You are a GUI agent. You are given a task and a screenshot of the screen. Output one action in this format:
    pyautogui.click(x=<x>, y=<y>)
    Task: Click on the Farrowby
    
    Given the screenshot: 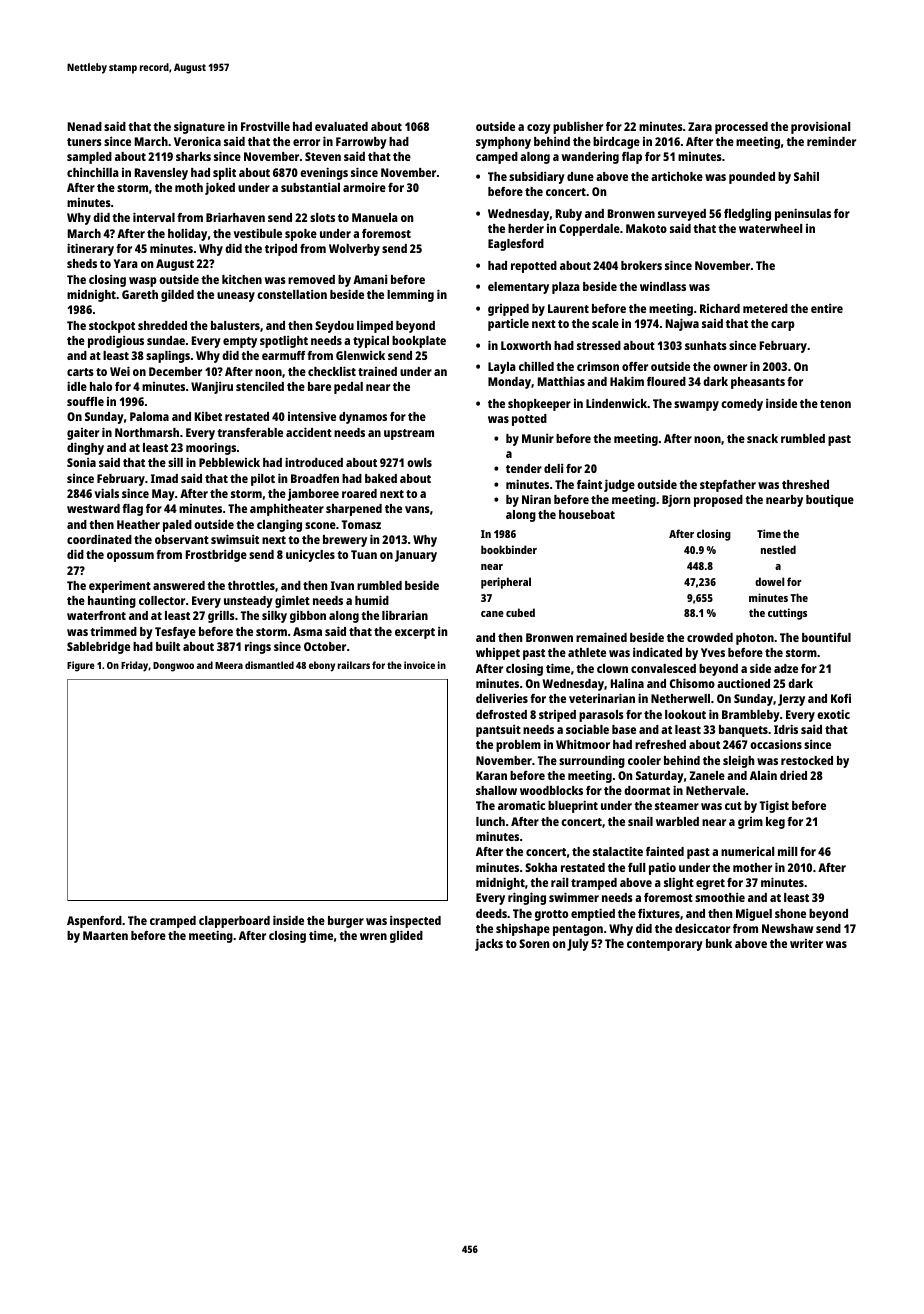 What is the action you would take?
    pyautogui.click(x=361, y=143)
